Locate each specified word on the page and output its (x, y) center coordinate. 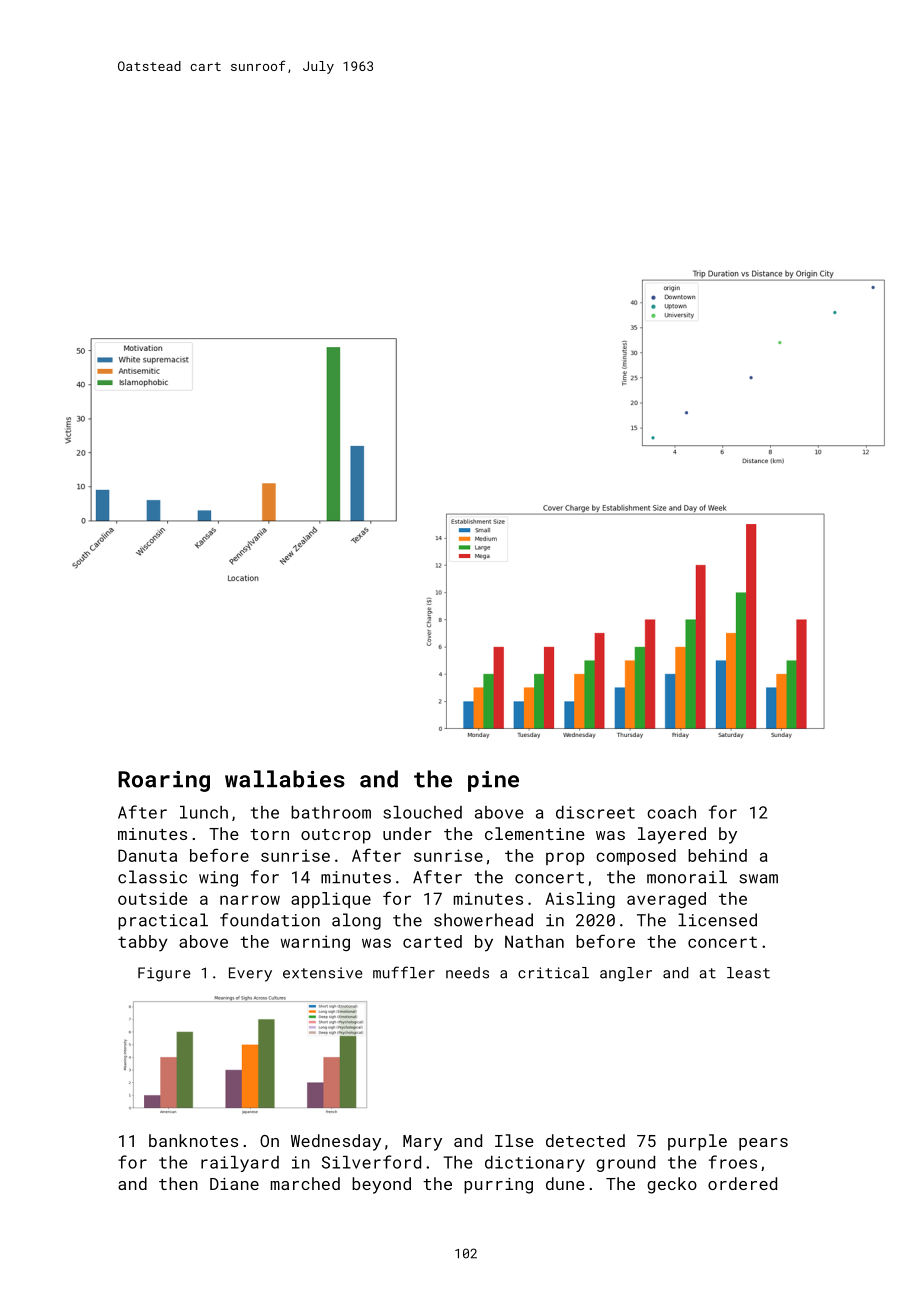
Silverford (371, 1162)
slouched (422, 812)
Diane (234, 1184)
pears (763, 1144)
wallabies (285, 779)
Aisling (580, 900)
